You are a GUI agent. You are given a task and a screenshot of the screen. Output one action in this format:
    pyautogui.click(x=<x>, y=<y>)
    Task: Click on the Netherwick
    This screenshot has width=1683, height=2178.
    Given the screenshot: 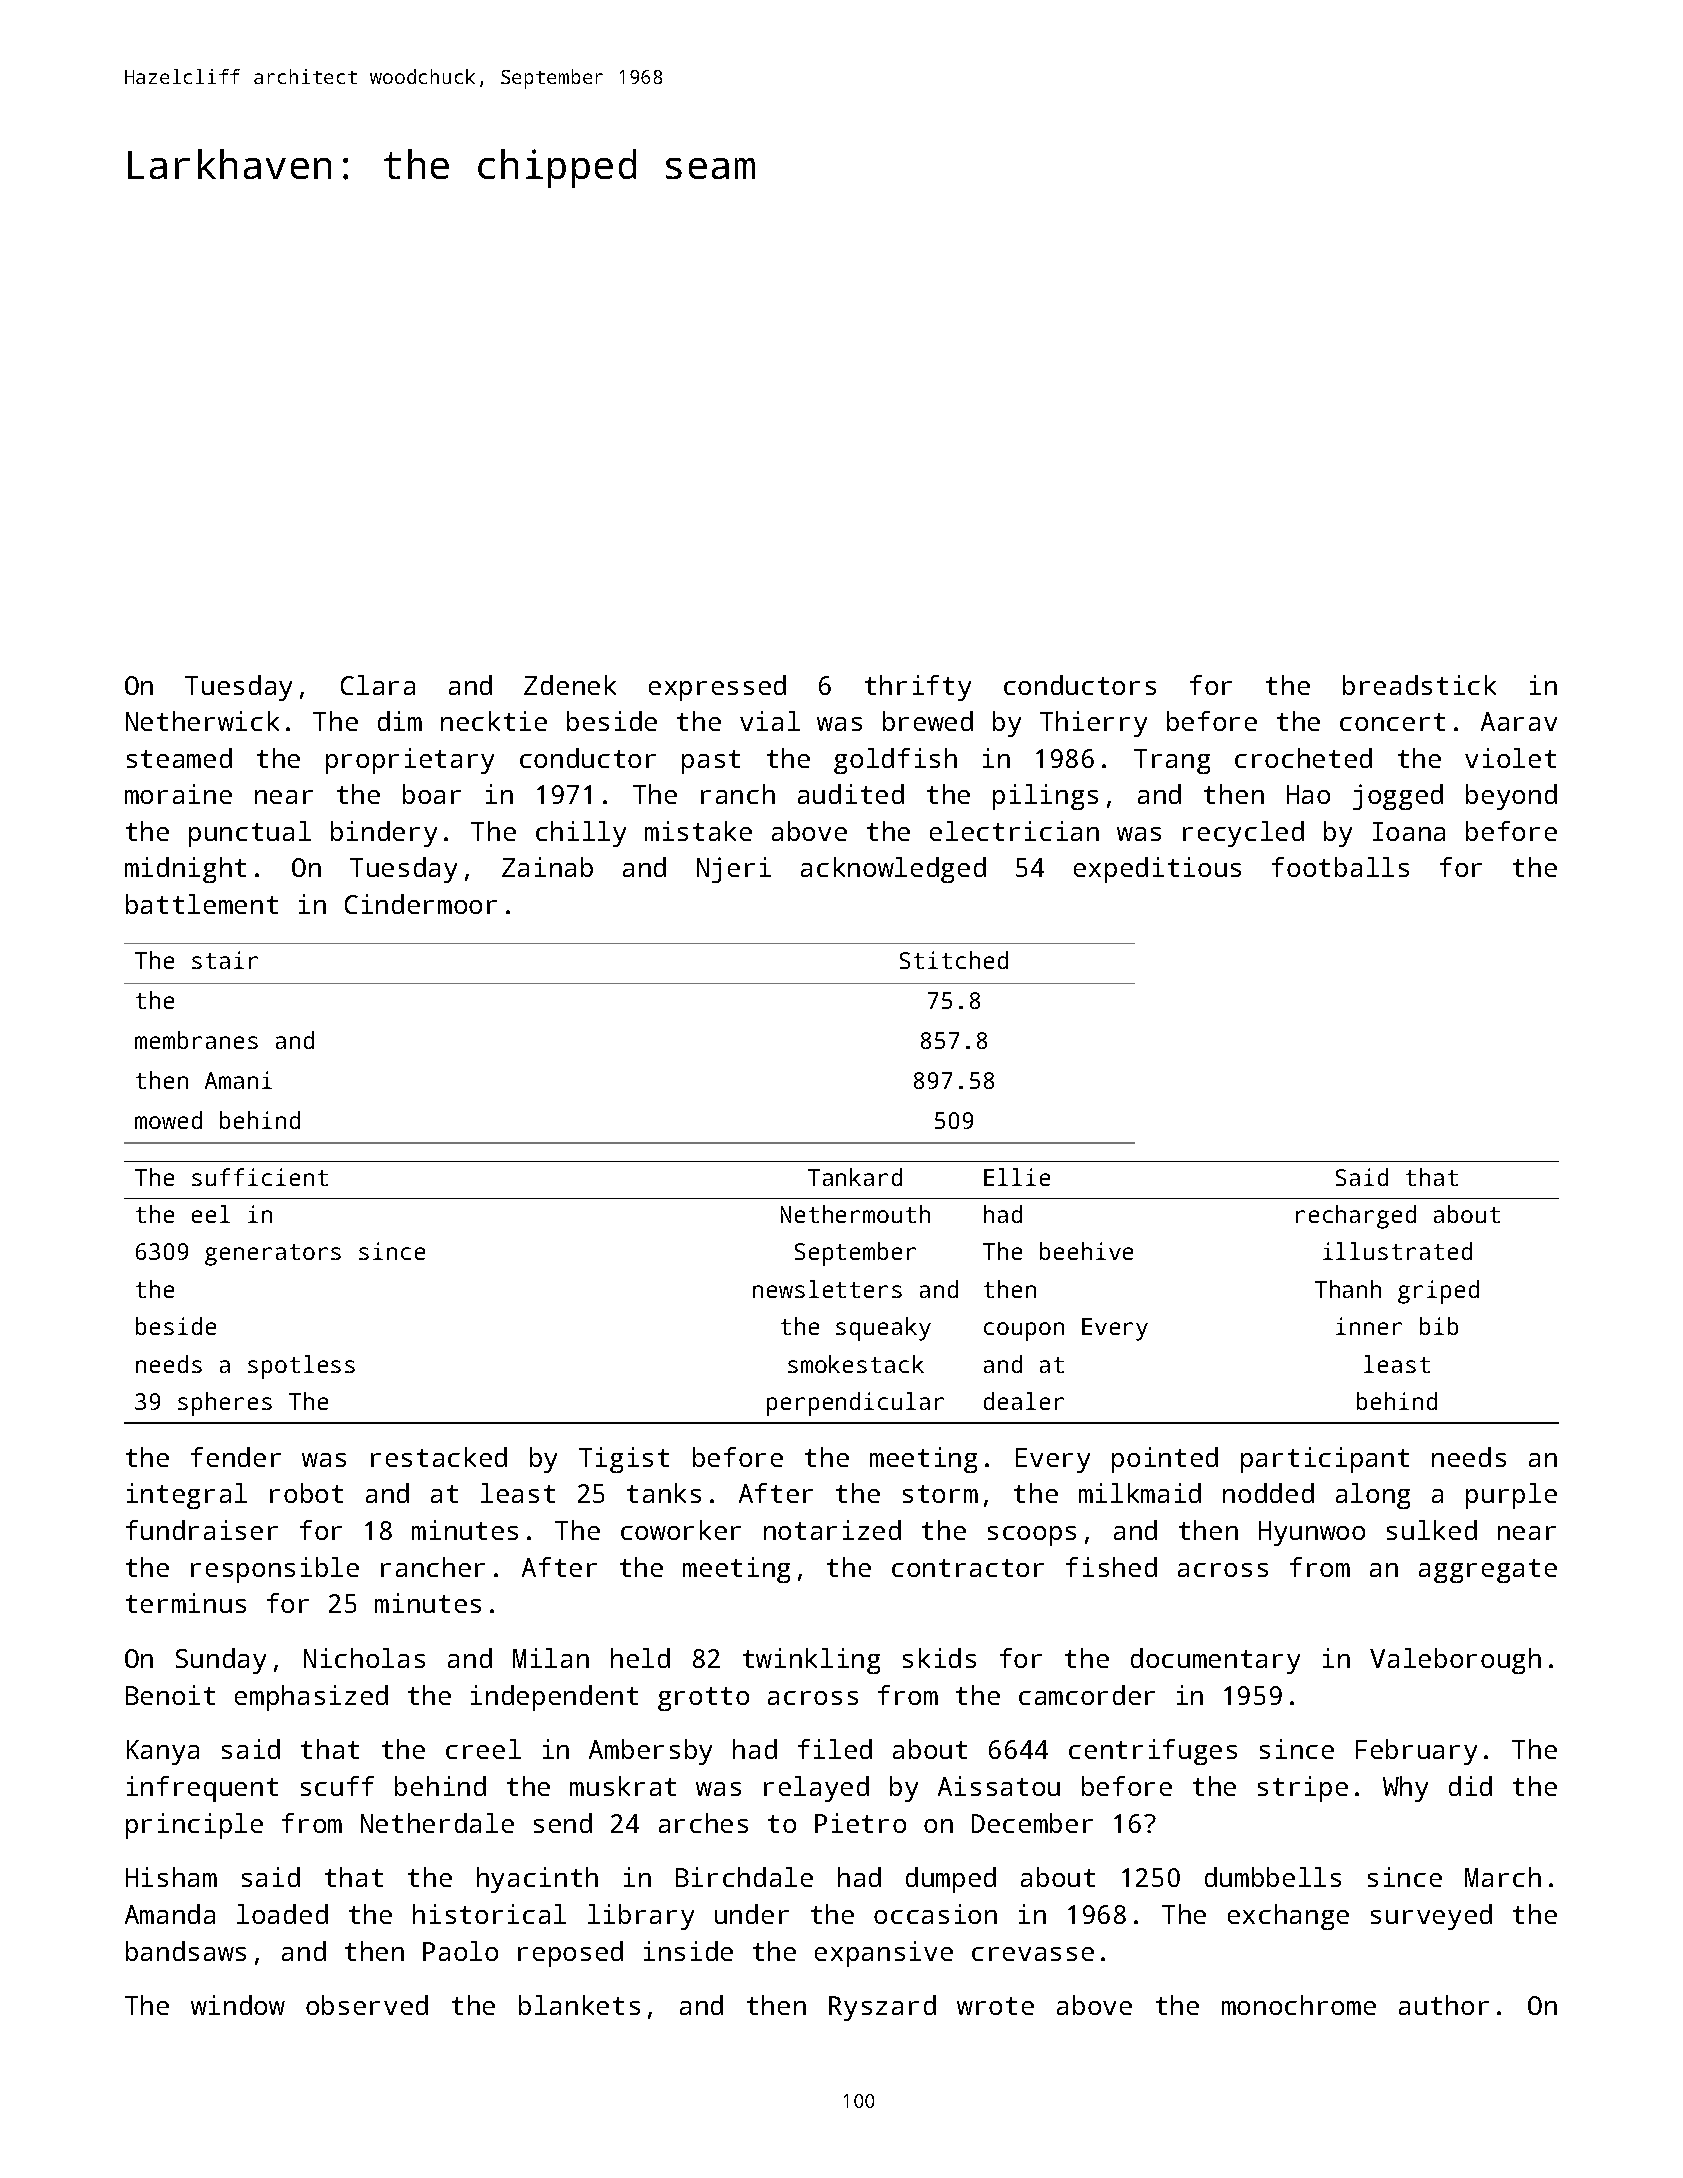 What is the action you would take?
    pyautogui.click(x=202, y=721)
